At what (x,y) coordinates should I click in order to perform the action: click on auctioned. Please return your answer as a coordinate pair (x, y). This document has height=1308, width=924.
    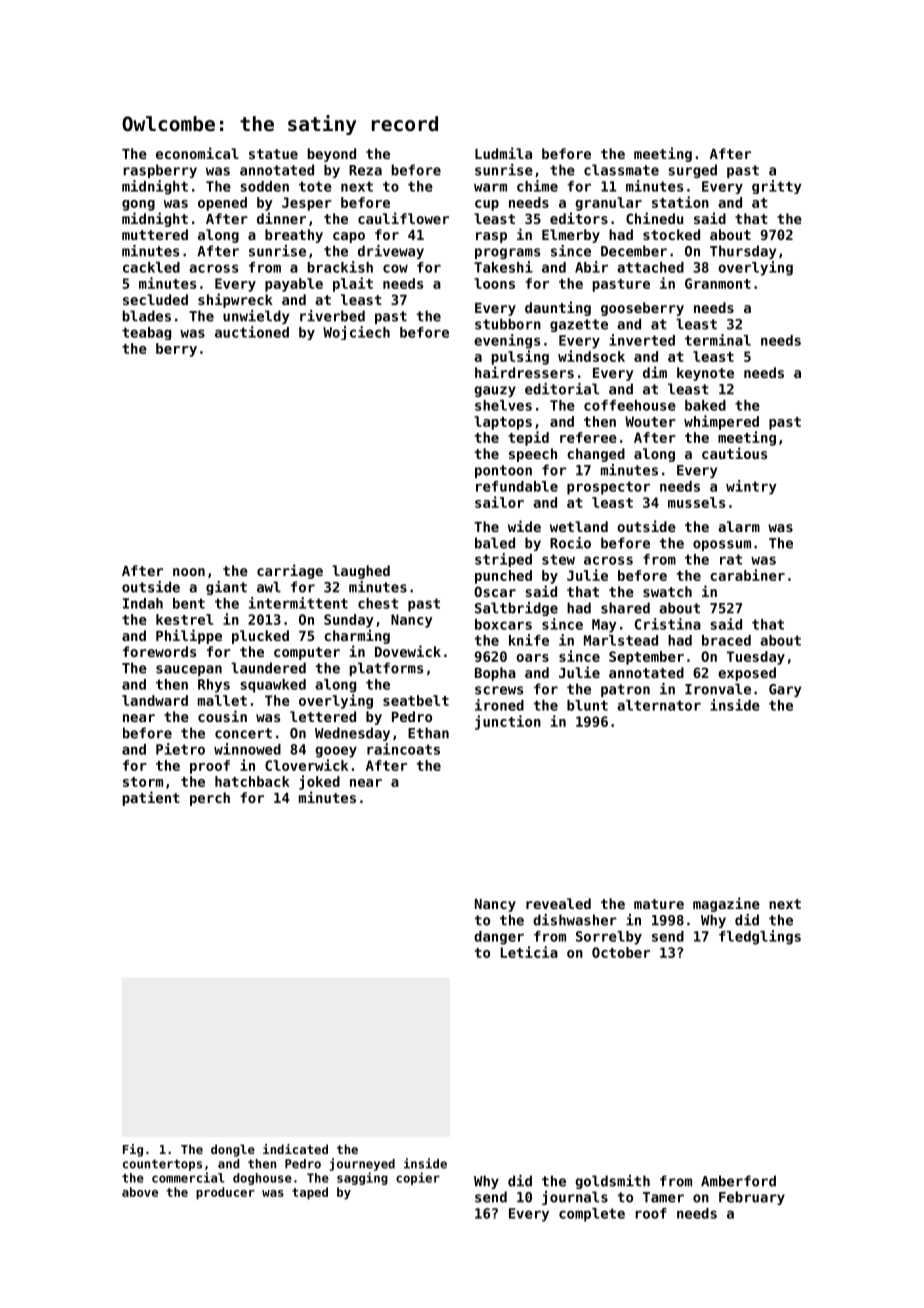
    Looking at the image, I should click on (252, 332).
